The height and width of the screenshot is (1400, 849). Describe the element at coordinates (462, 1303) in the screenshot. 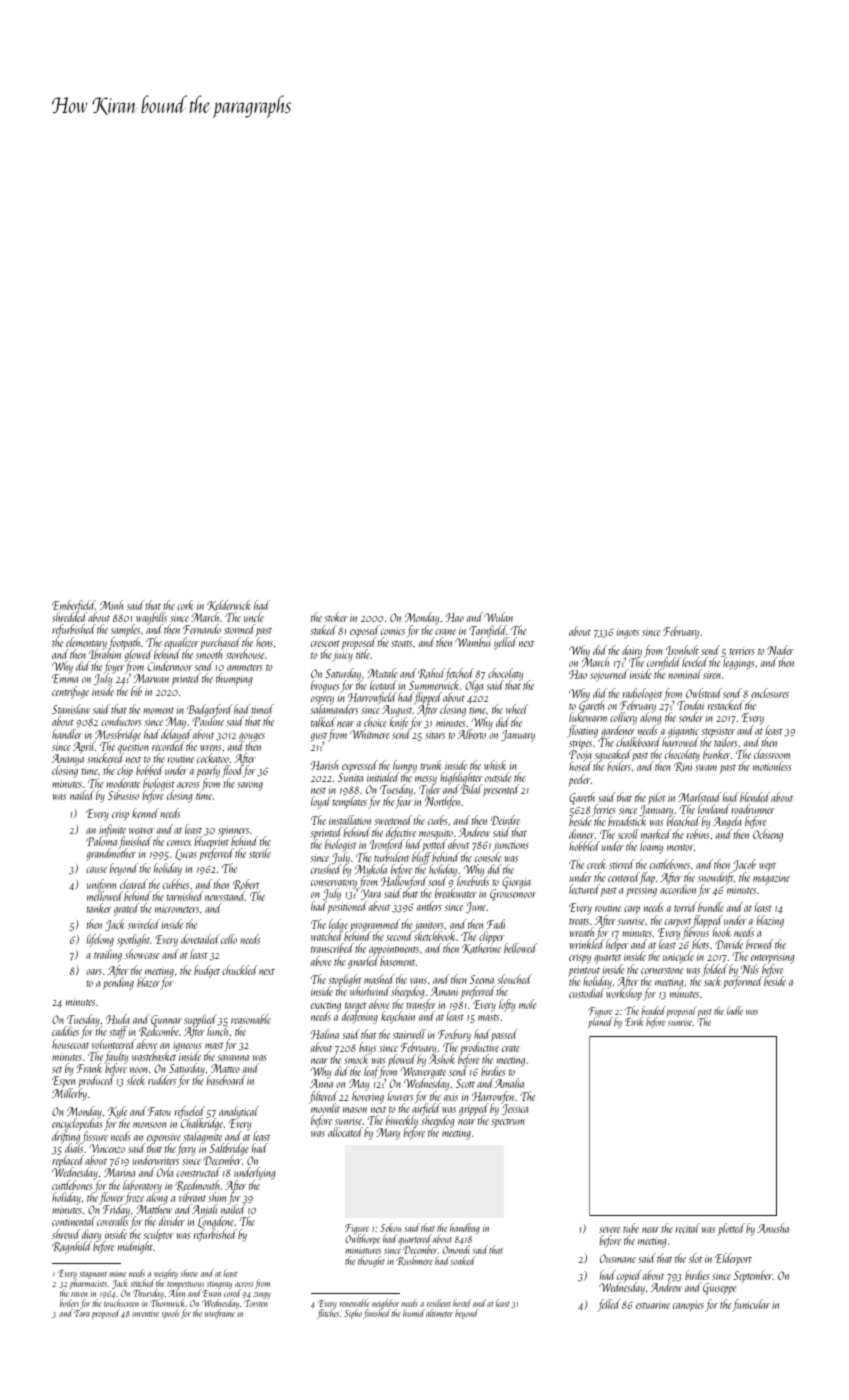

I see `hostel` at that location.
